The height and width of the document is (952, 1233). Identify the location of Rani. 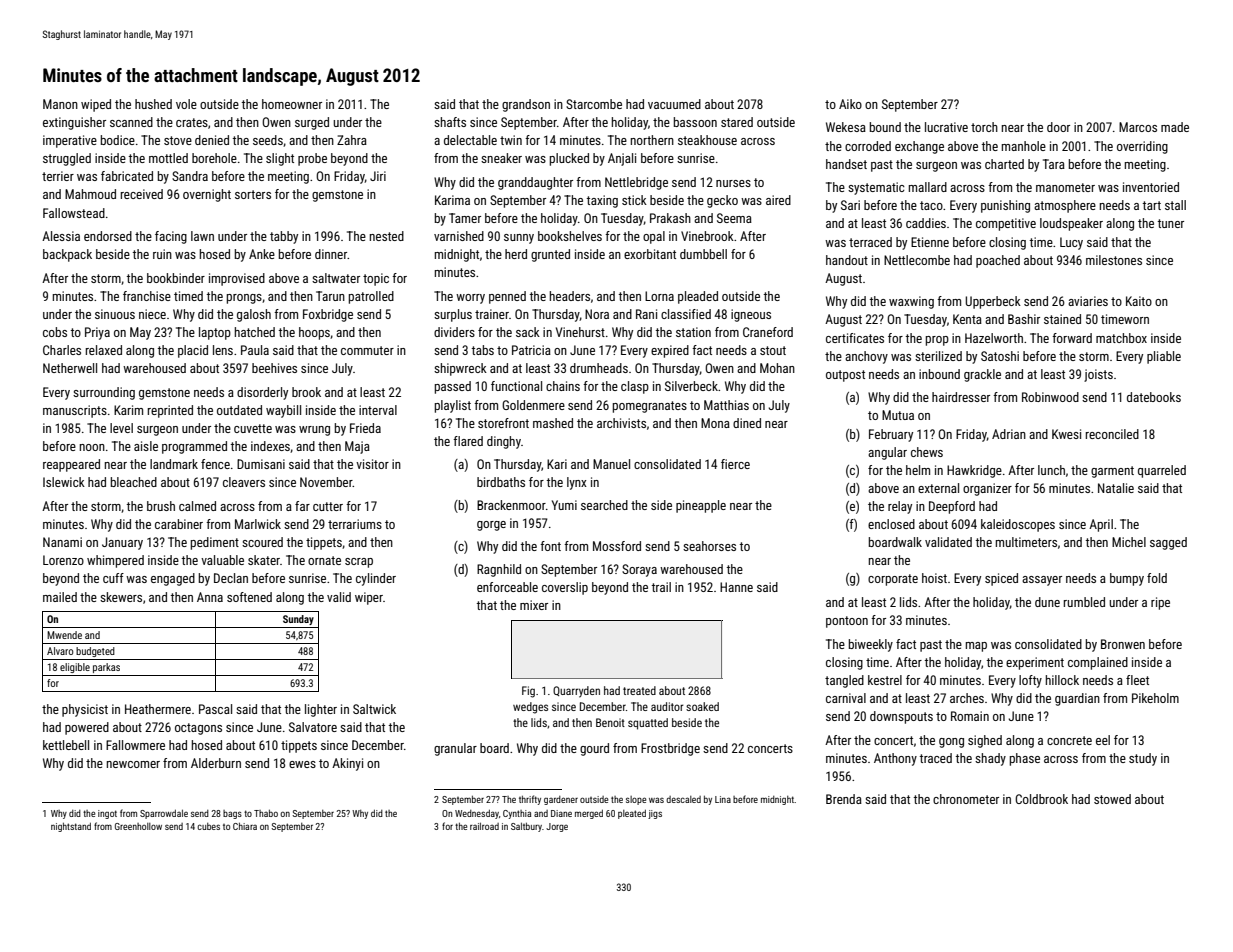
(646, 314).
